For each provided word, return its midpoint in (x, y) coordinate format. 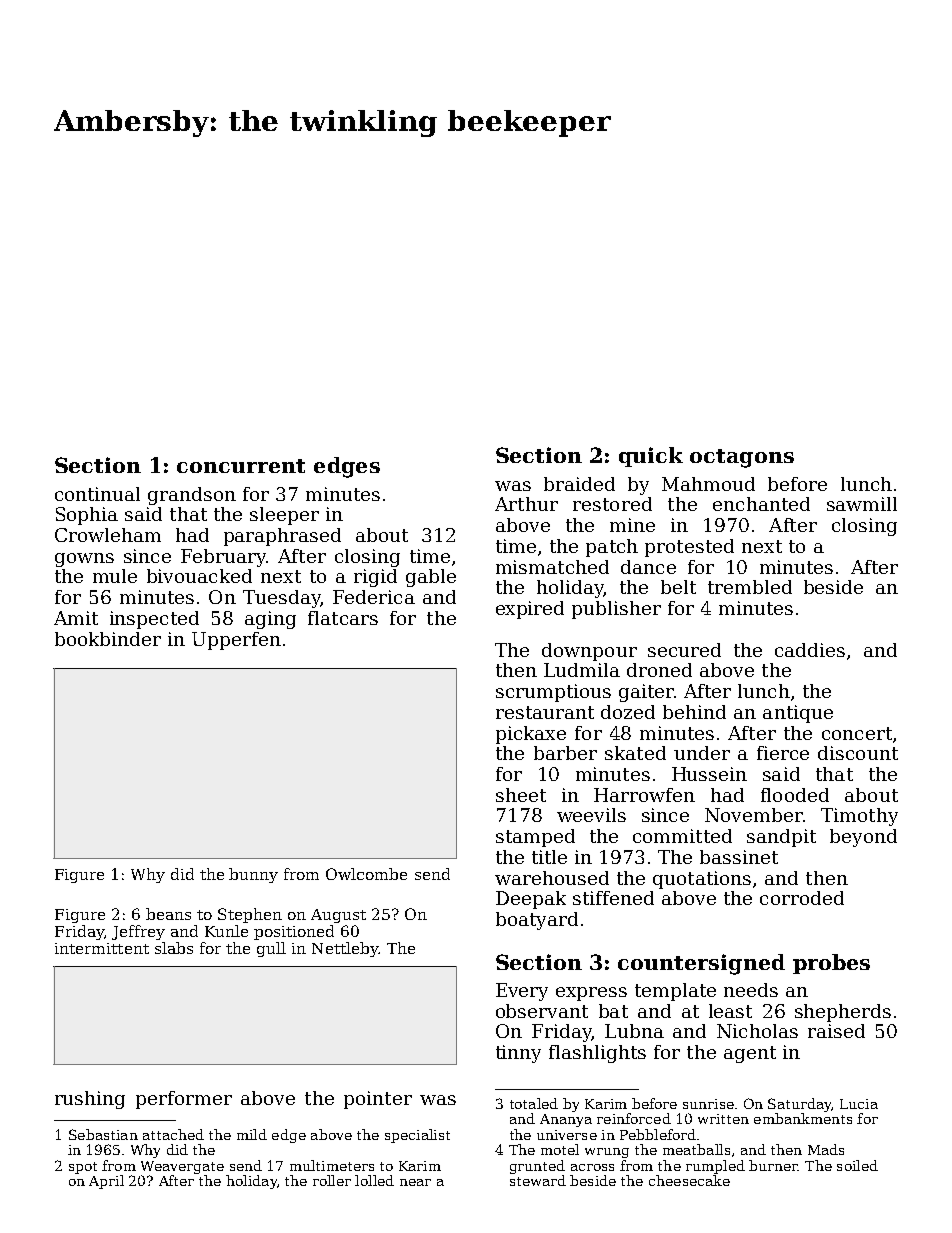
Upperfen (236, 641)
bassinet (739, 857)
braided (579, 484)
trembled (750, 587)
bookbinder (108, 639)
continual (97, 494)
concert (857, 733)
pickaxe (531, 735)
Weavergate (182, 1167)
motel (560, 1149)
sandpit (781, 838)
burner (773, 1165)
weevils (591, 815)
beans (168, 914)
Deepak (531, 900)
